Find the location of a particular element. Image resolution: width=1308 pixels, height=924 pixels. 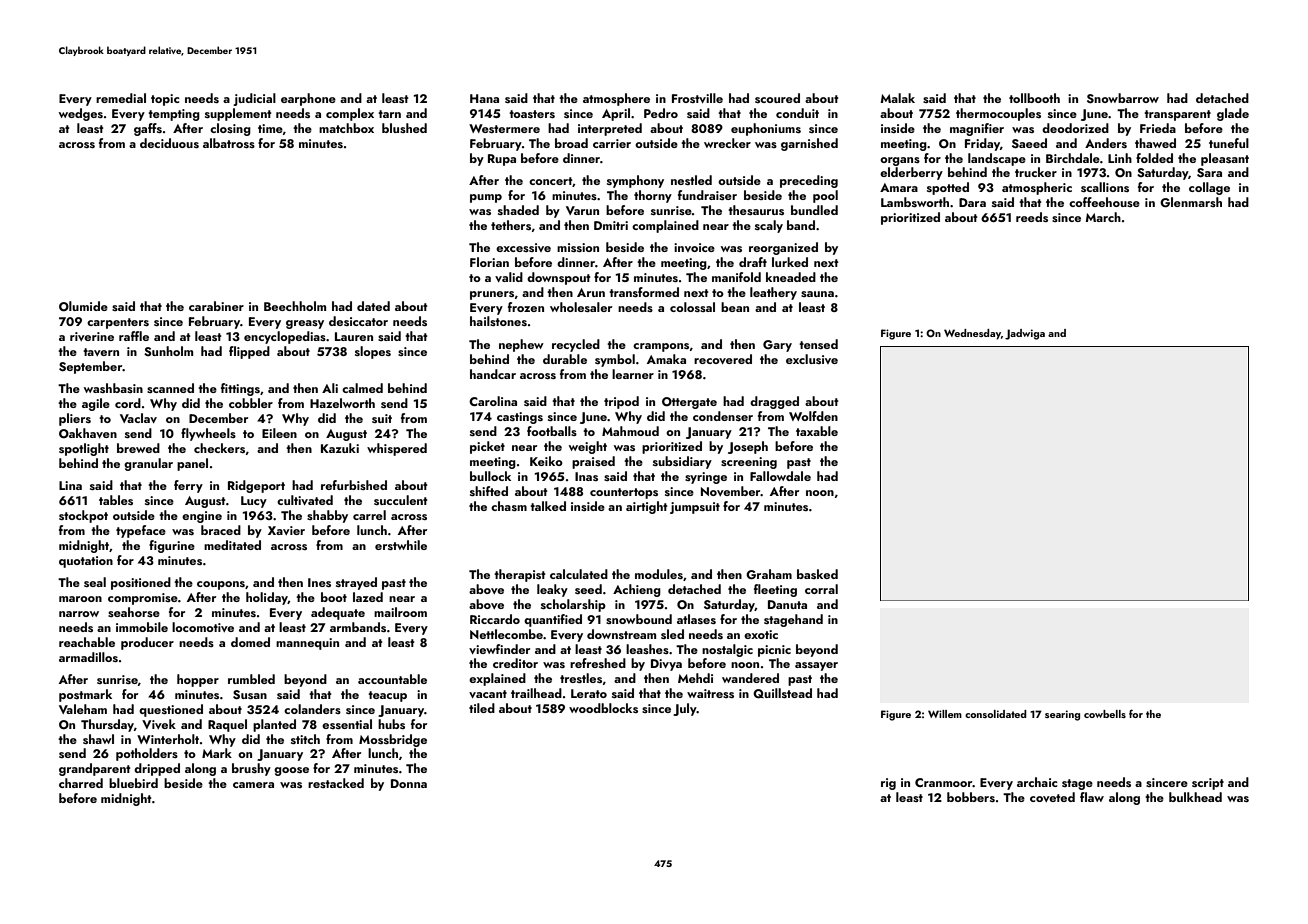

scoured is located at coordinates (777, 98).
